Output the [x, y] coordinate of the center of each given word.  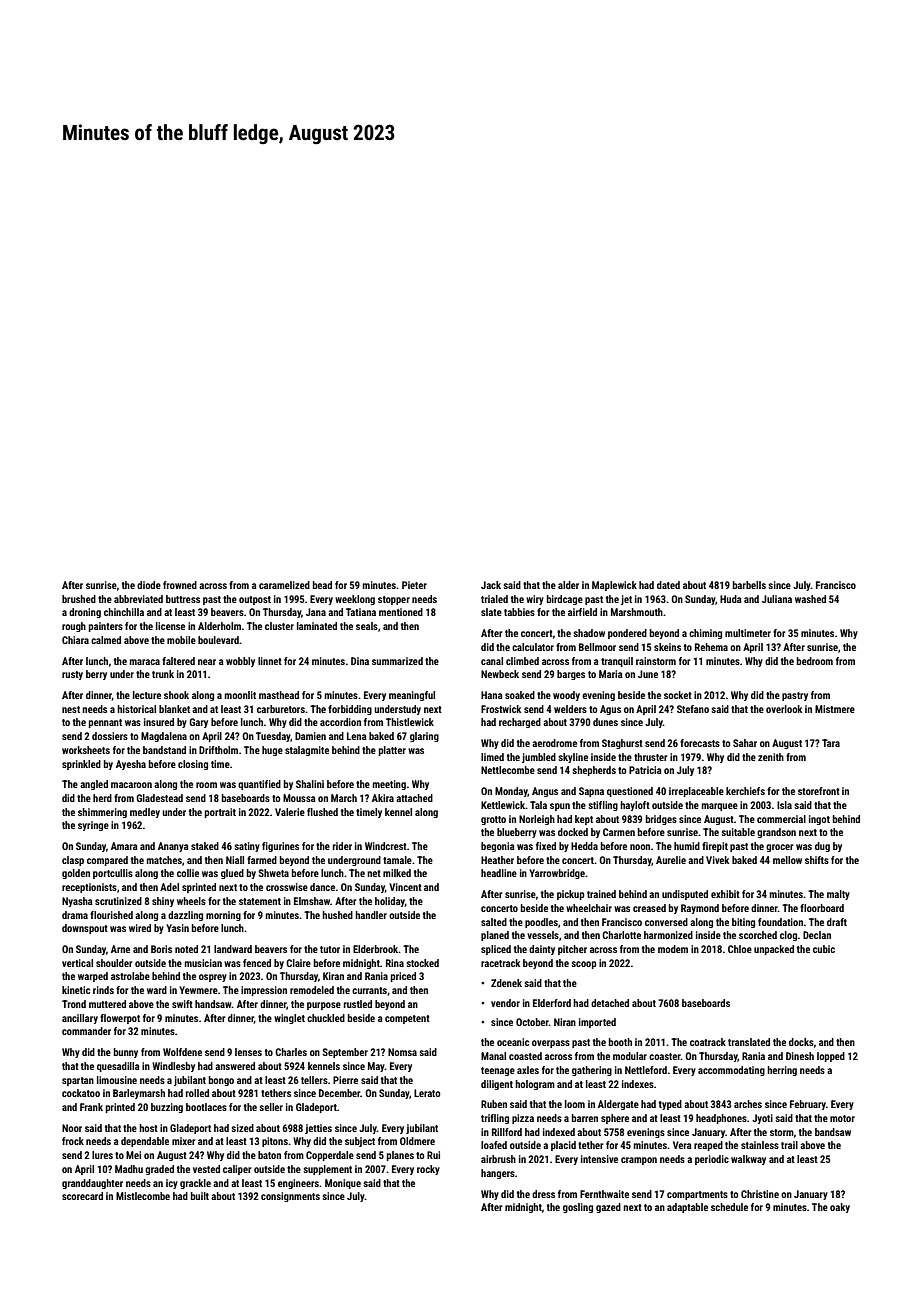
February [808, 1105]
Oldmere [417, 1141]
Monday [511, 792]
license [170, 626]
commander [86, 1031]
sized [243, 1128]
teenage [498, 1071]
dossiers [110, 736]
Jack [491, 585]
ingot [819, 820]
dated [668, 585]
